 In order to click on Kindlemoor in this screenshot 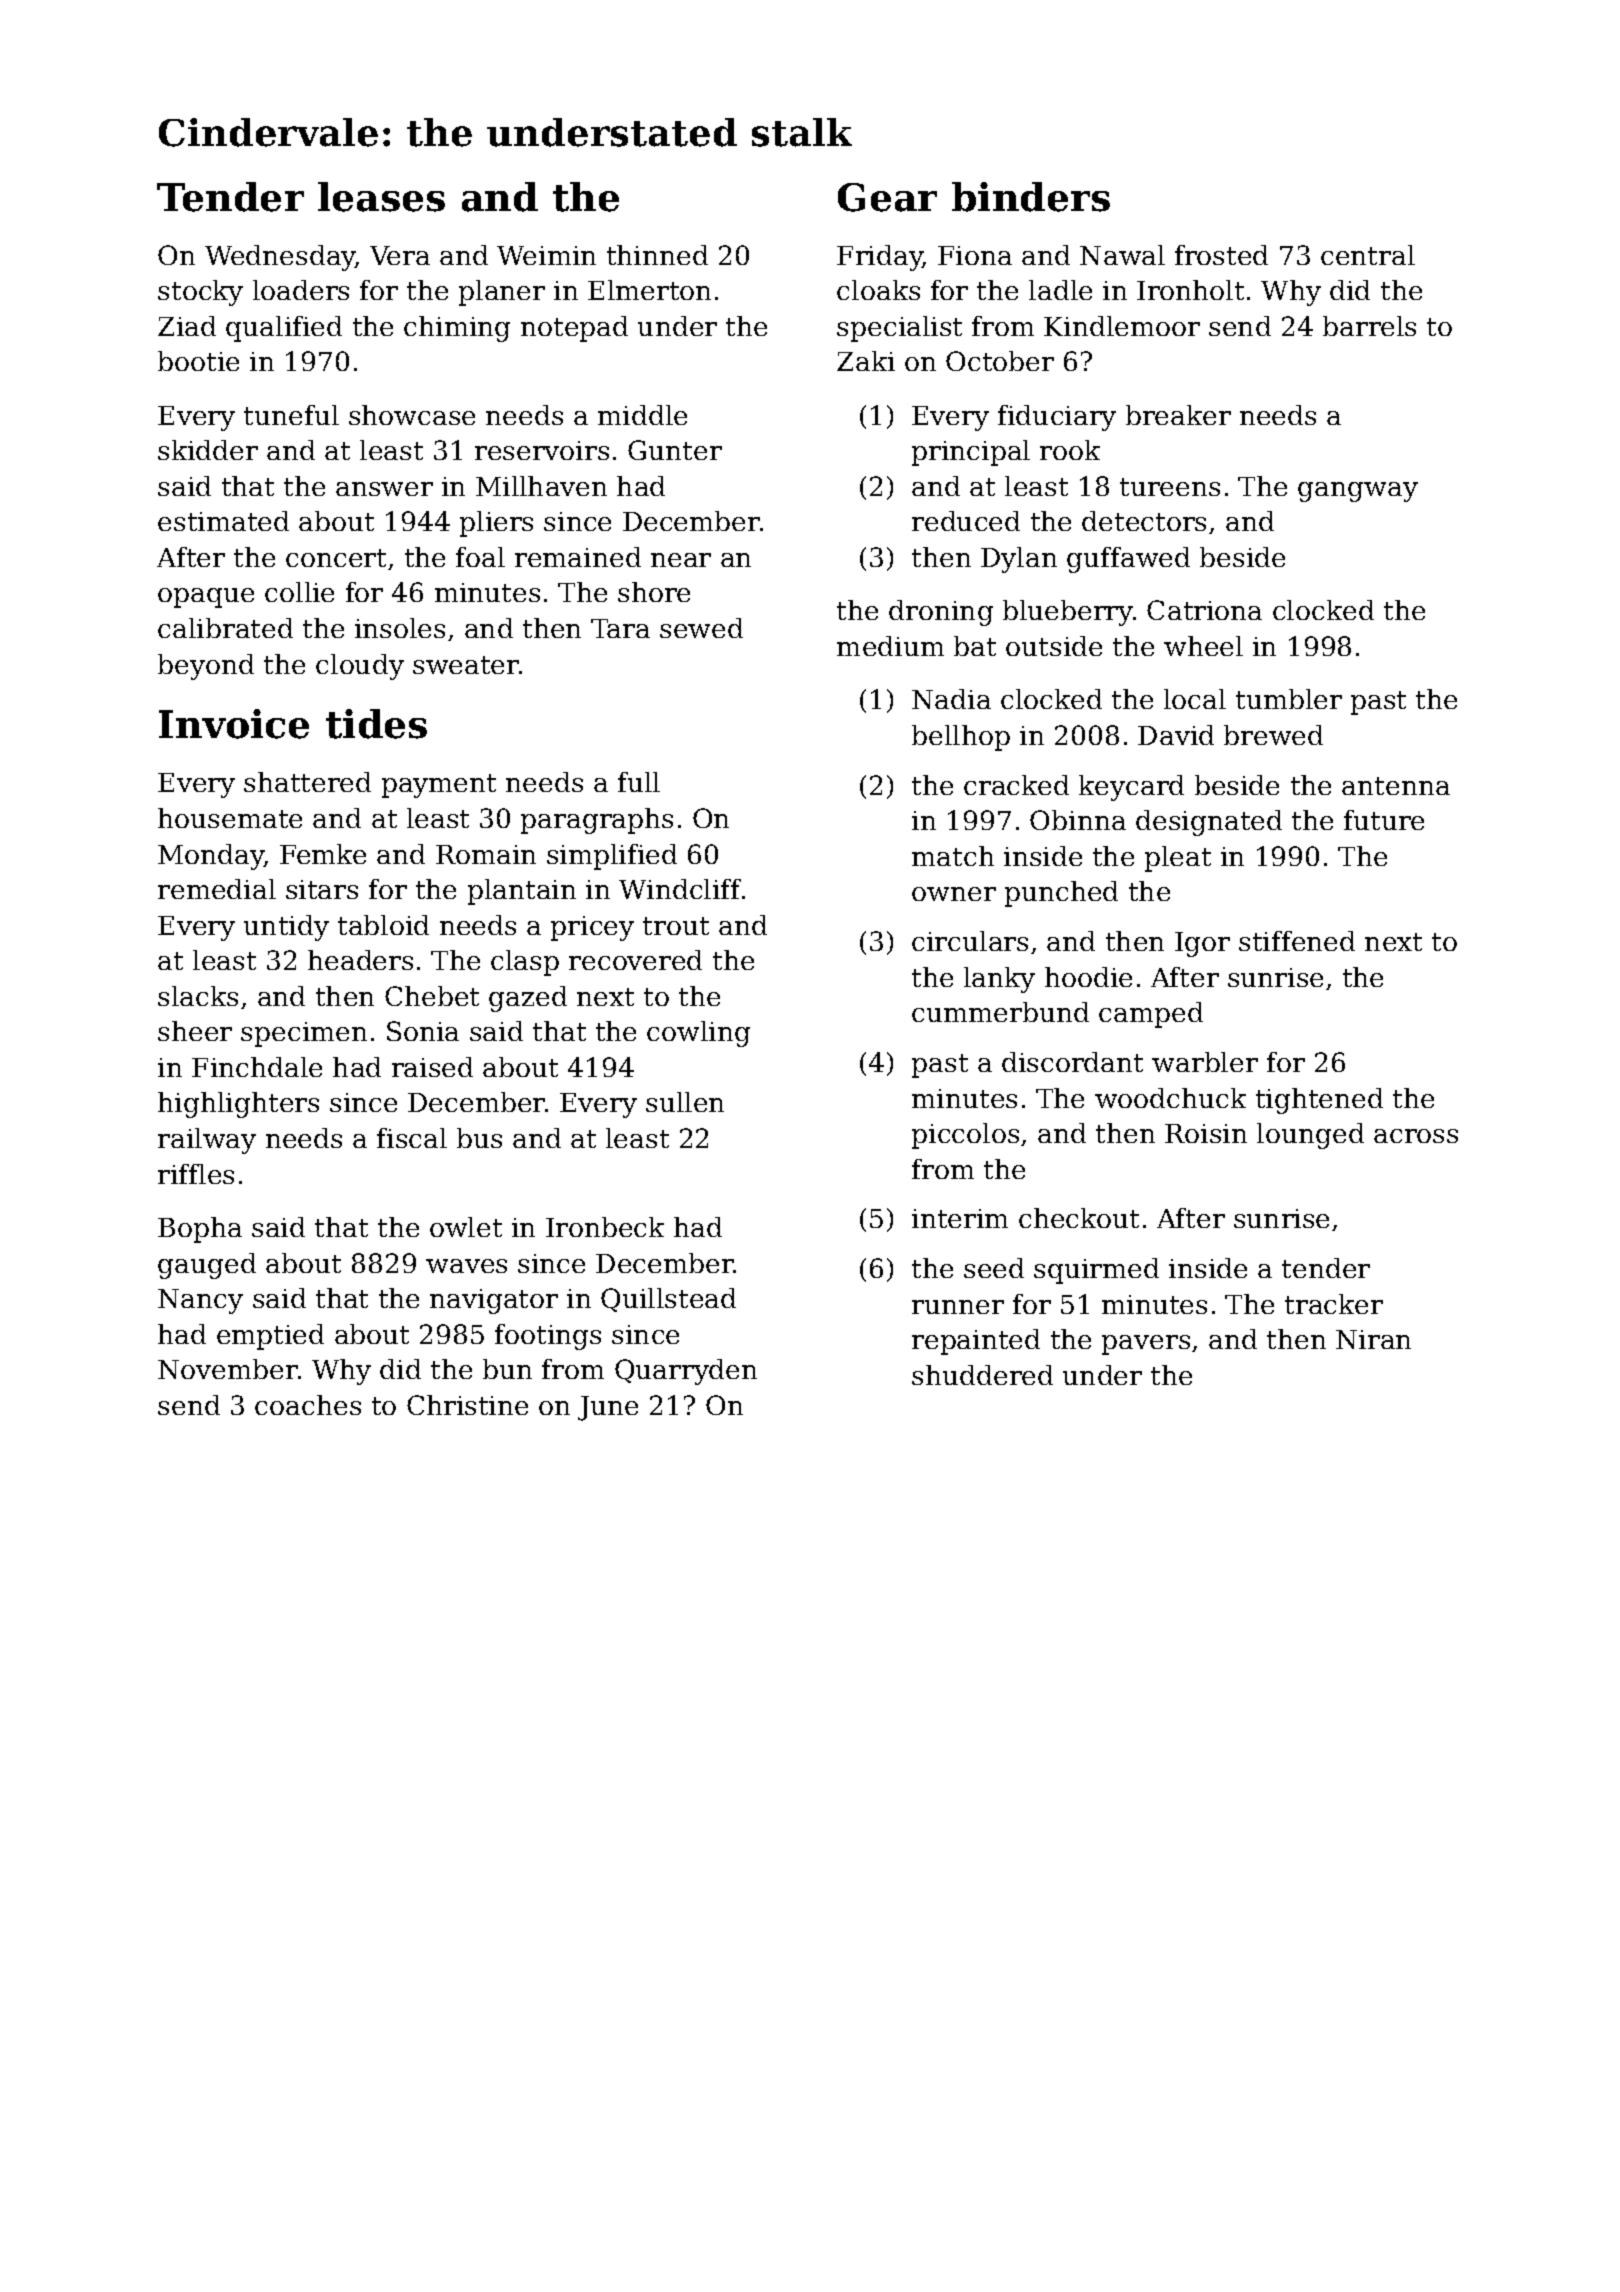, I will do `click(1122, 326)`.
